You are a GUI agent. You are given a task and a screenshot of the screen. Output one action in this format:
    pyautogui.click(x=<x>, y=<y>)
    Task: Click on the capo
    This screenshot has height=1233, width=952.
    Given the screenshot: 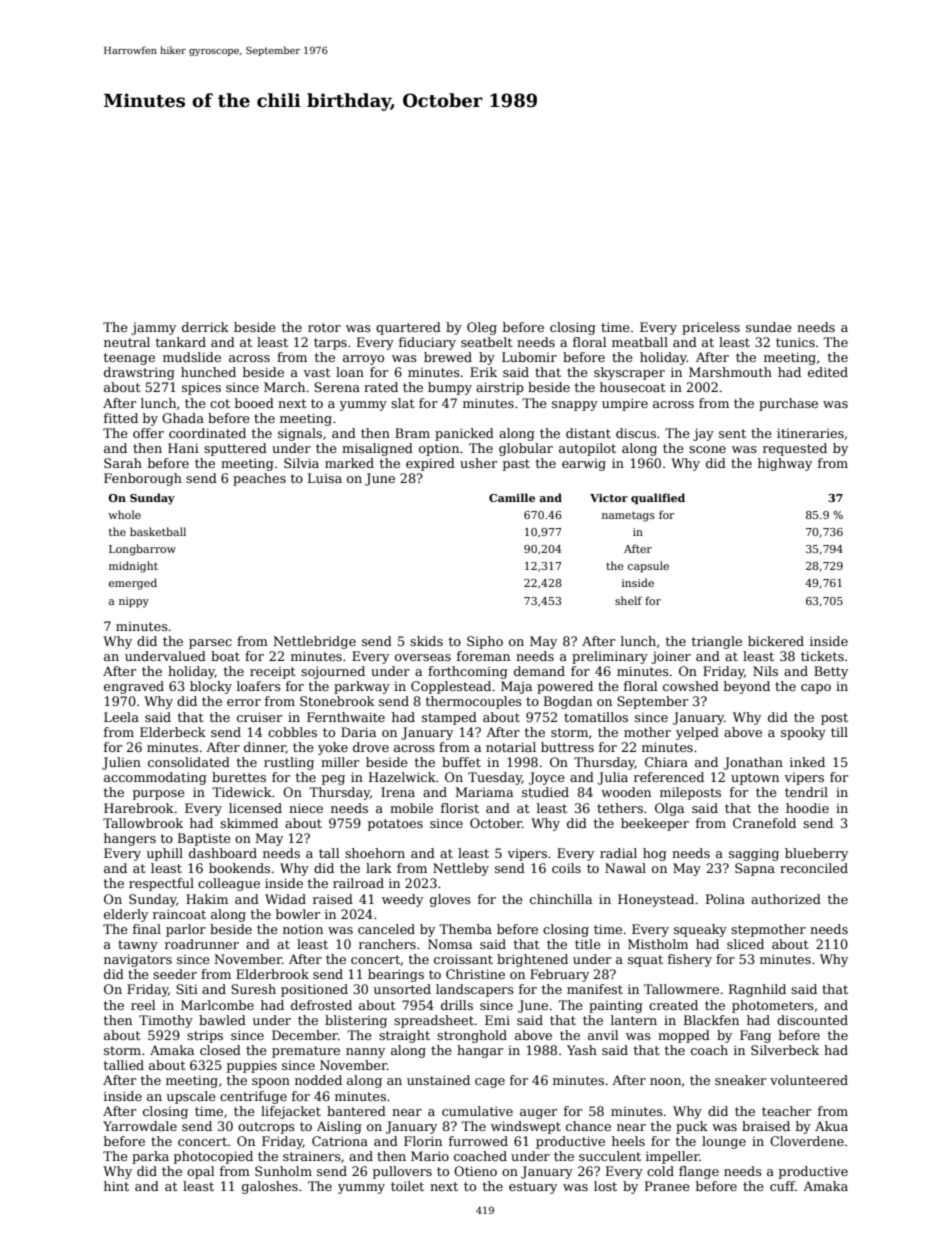 What is the action you would take?
    pyautogui.click(x=816, y=689)
